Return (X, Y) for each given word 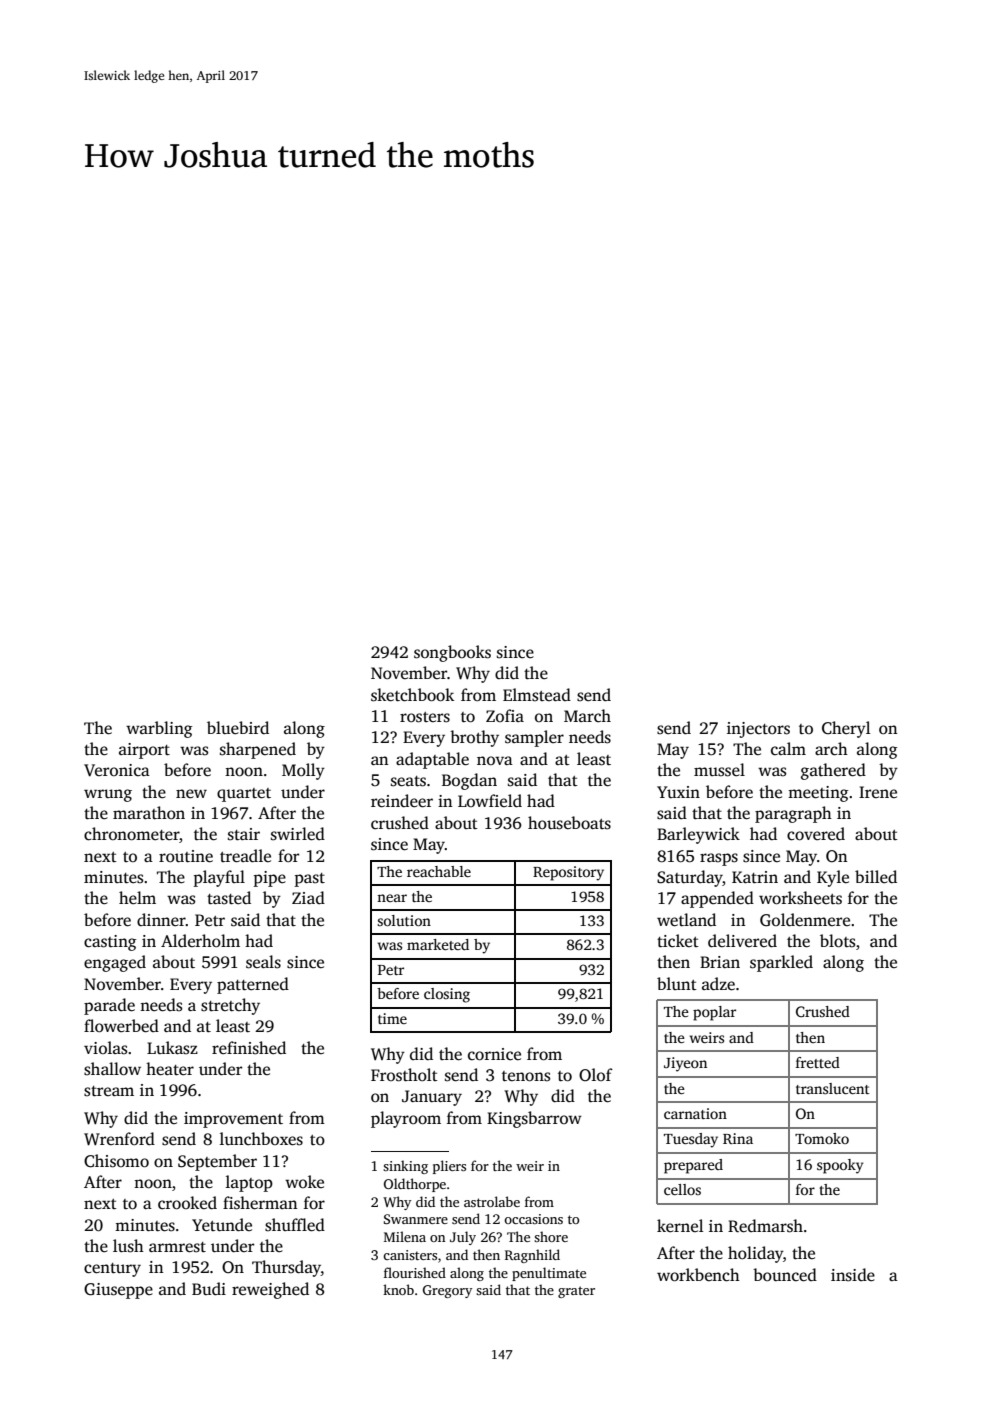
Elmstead (537, 695)
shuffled (295, 1225)
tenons (526, 1076)
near (392, 898)
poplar (714, 1013)
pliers (449, 1167)
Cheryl (846, 729)
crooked (187, 1203)
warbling (159, 729)
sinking (405, 1167)
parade (109, 1006)
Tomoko (822, 1138)
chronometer (131, 834)
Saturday (690, 878)
